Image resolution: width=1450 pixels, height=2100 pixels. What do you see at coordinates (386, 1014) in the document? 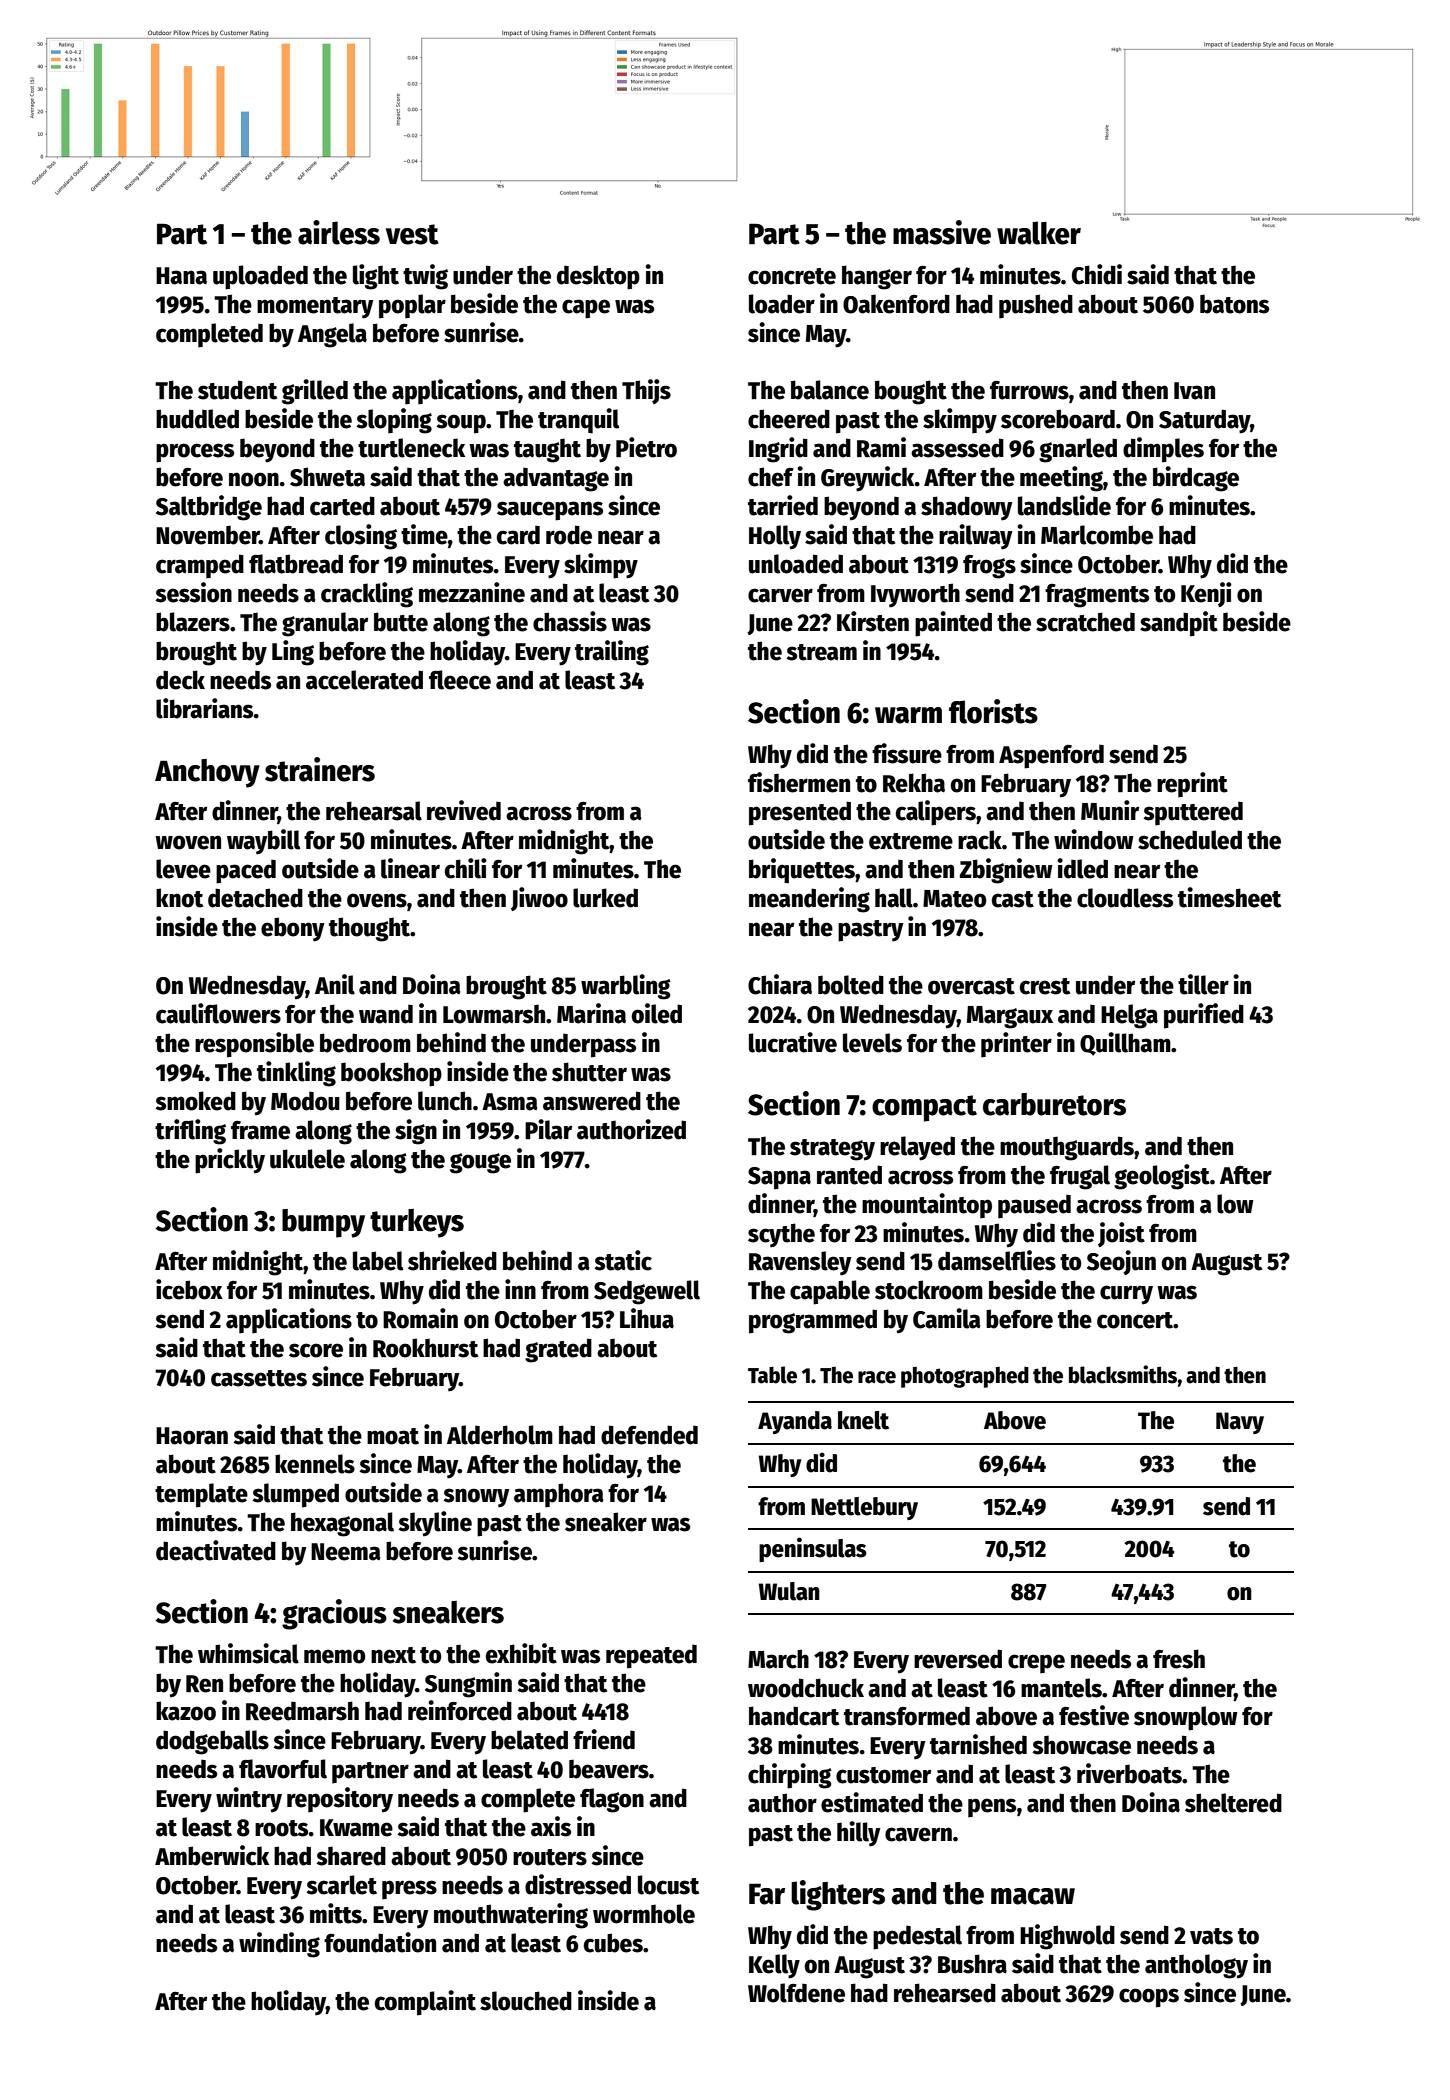
I see `wand` at bounding box center [386, 1014].
